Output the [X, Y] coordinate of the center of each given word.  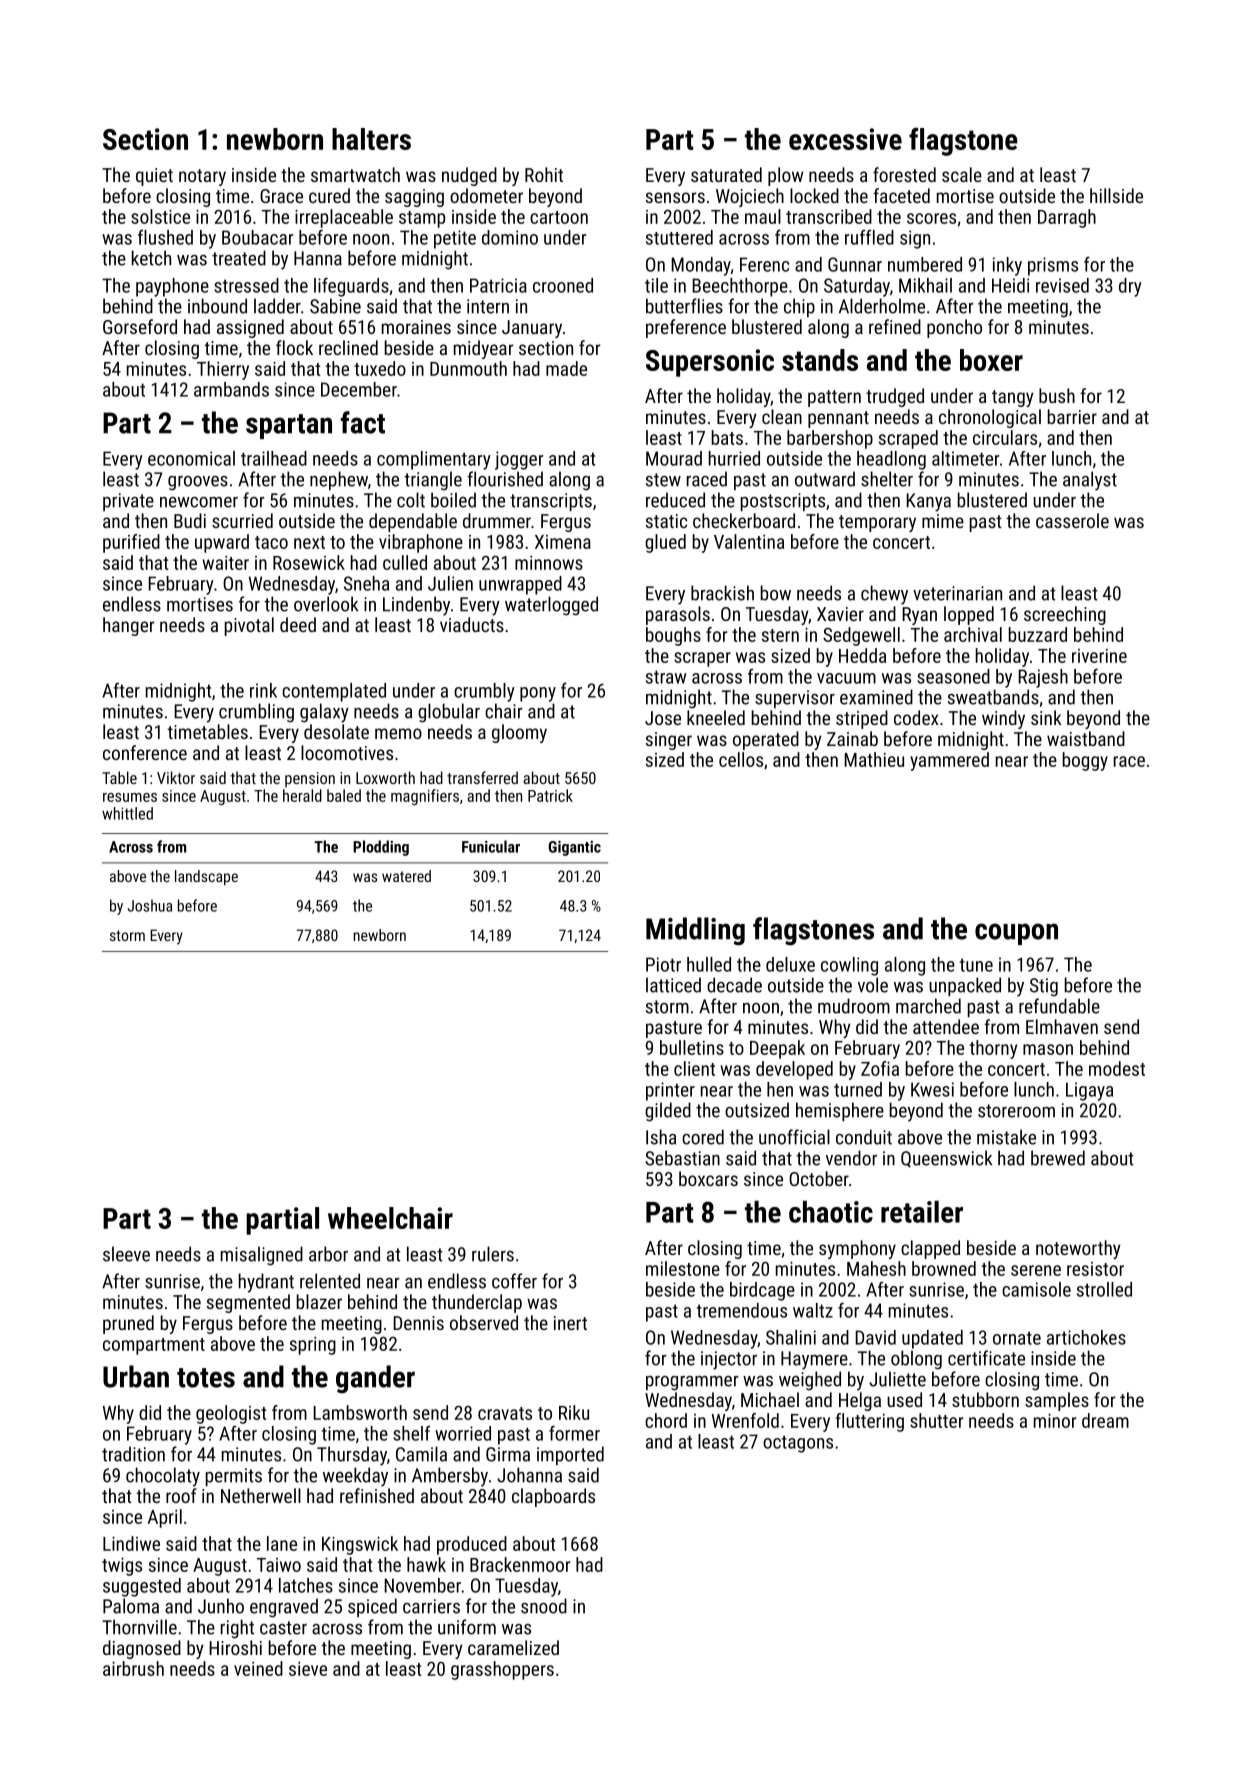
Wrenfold [745, 1420]
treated [239, 258]
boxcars [708, 1178]
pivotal [249, 626]
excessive [845, 139]
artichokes [1086, 1337]
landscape [206, 877]
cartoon [559, 217]
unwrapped [520, 585]
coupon [1016, 934]
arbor [328, 1254]
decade [734, 985]
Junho [221, 1606]
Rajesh [1043, 678]
